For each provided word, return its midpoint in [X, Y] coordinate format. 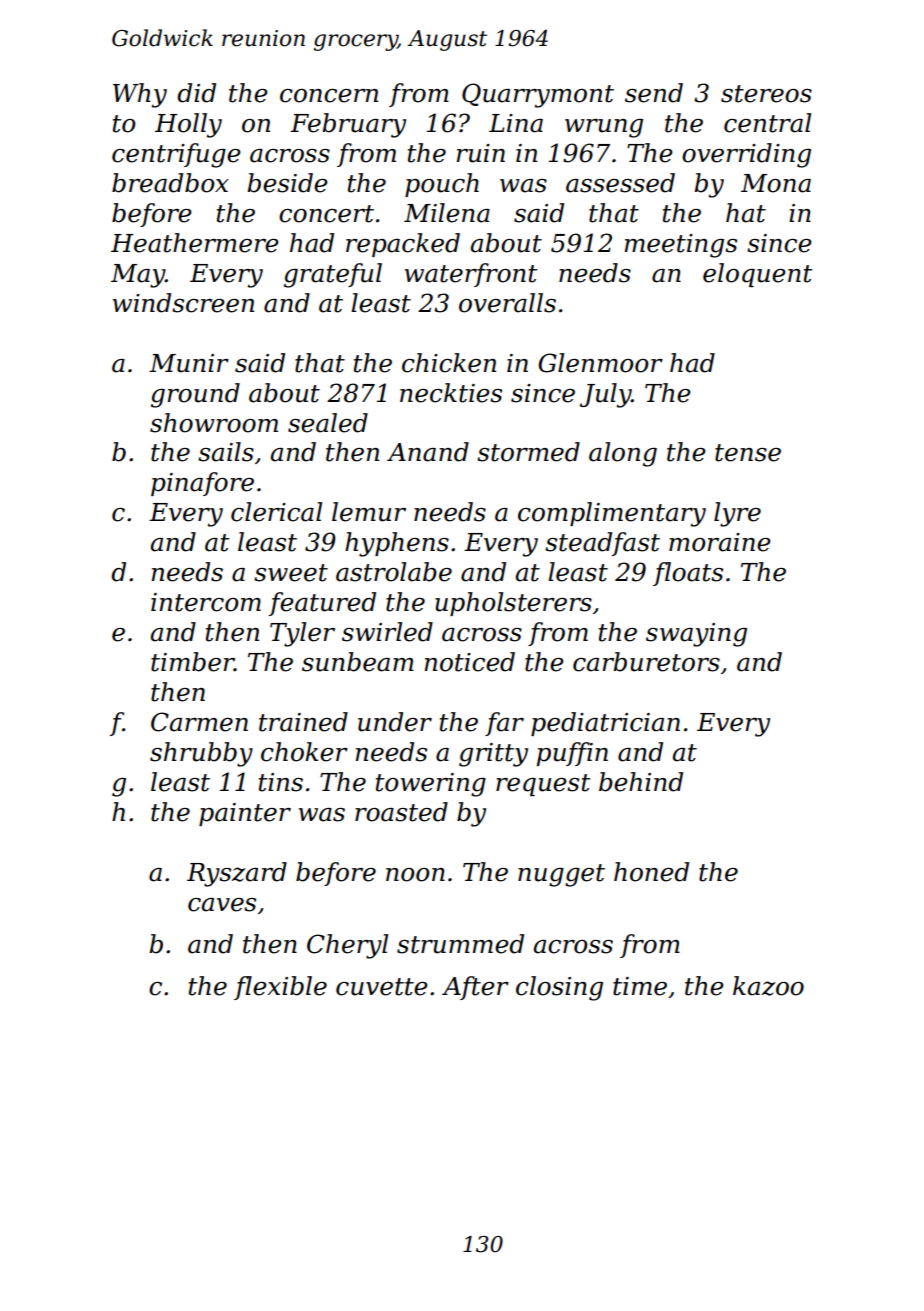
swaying [696, 635]
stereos [766, 94]
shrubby [201, 754]
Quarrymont [538, 95]
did [196, 93]
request [543, 785]
